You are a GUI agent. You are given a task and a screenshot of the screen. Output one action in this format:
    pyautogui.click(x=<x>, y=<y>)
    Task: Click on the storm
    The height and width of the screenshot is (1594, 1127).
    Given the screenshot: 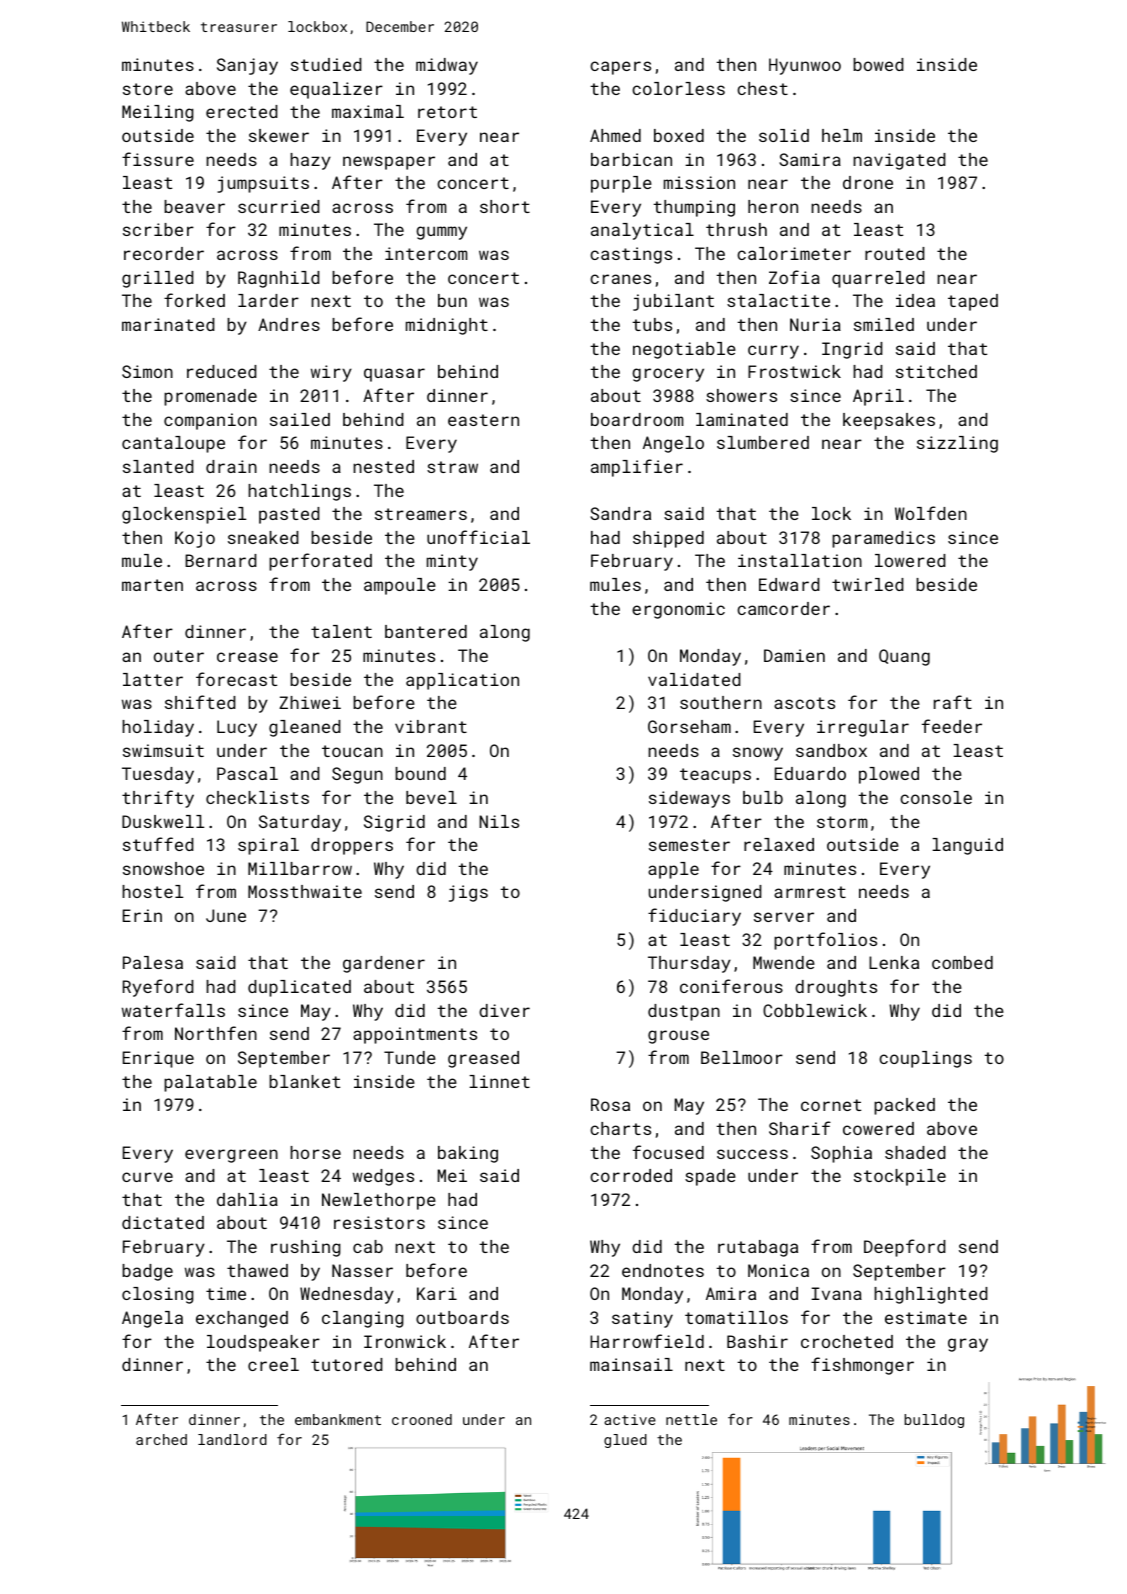 What is the action you would take?
    pyautogui.click(x=842, y=822)
